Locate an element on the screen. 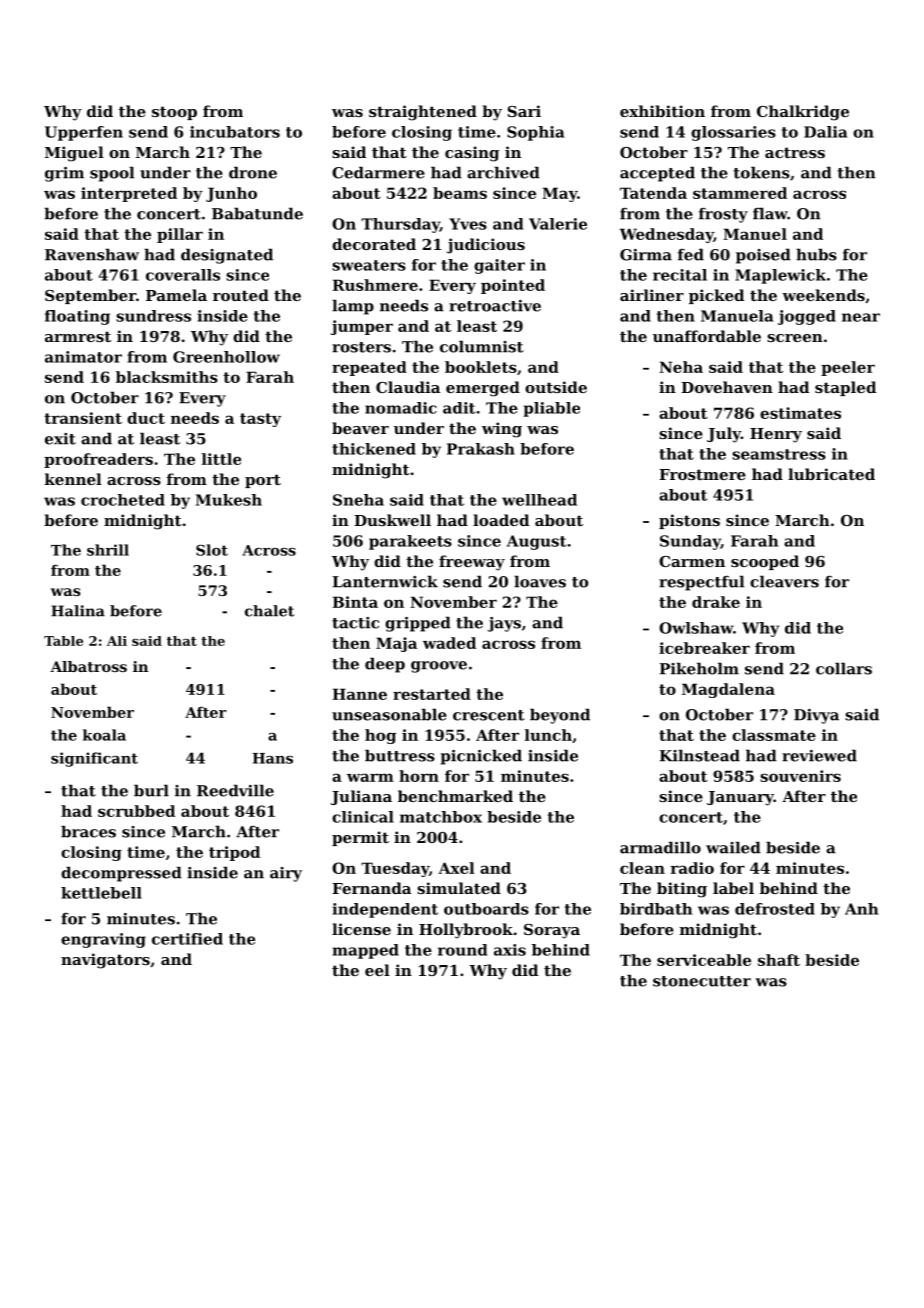 The image size is (924, 1308). straightened is located at coordinates (423, 113).
